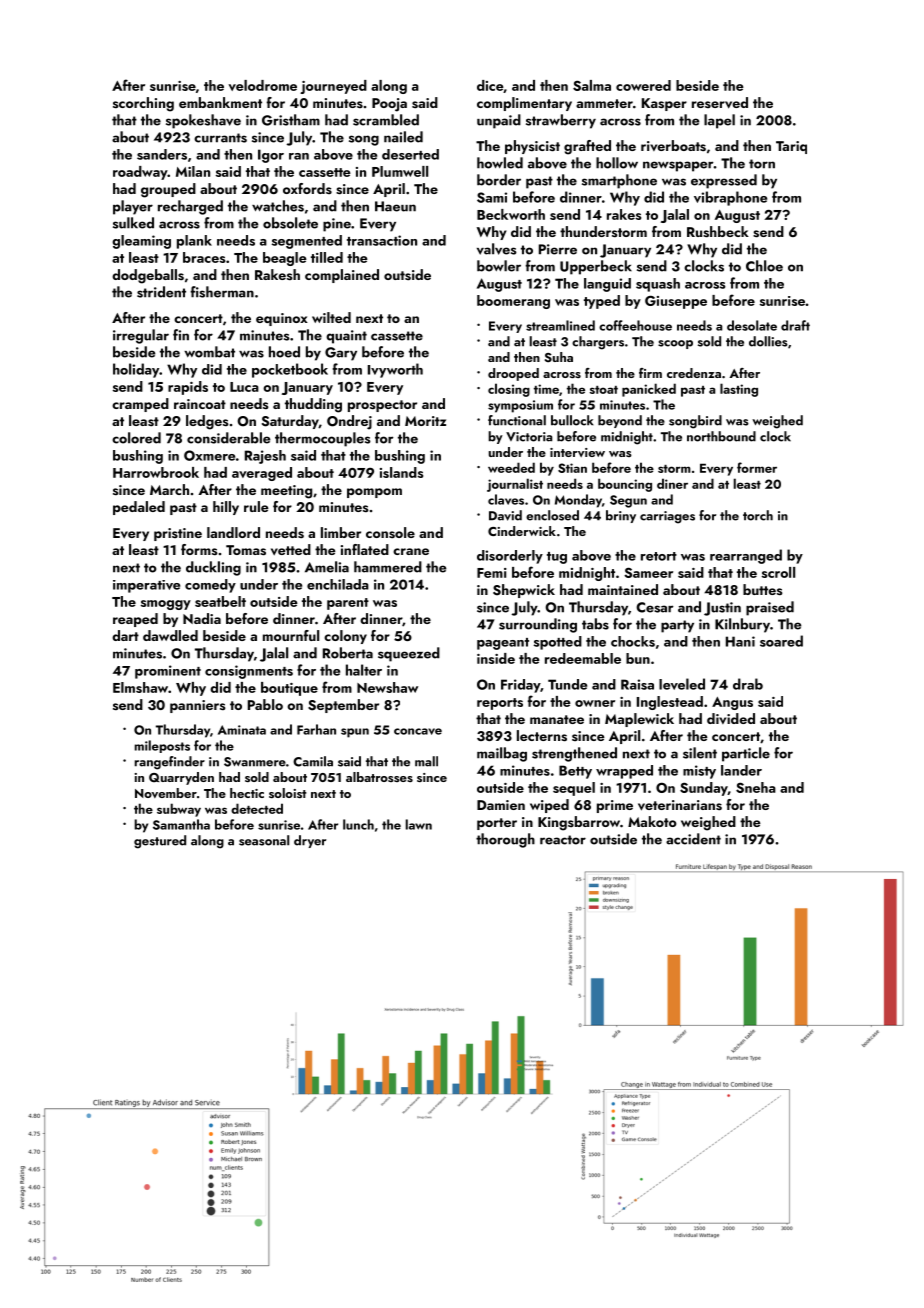 The height and width of the screenshot is (1308, 924). What do you see at coordinates (757, 467) in the screenshot?
I see `former` at bounding box center [757, 467].
